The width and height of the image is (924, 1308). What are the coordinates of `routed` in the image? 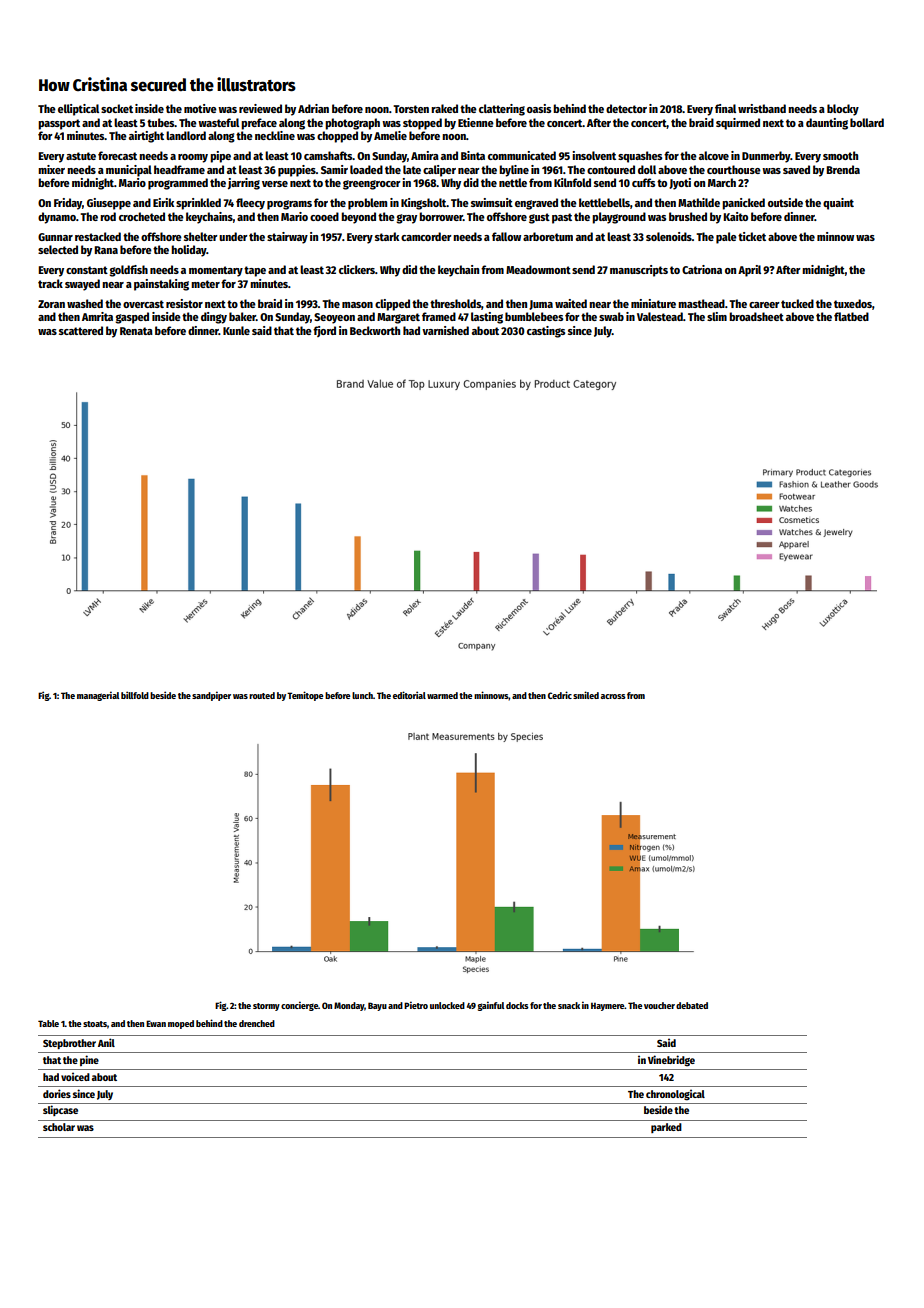 It's located at (262, 695).
